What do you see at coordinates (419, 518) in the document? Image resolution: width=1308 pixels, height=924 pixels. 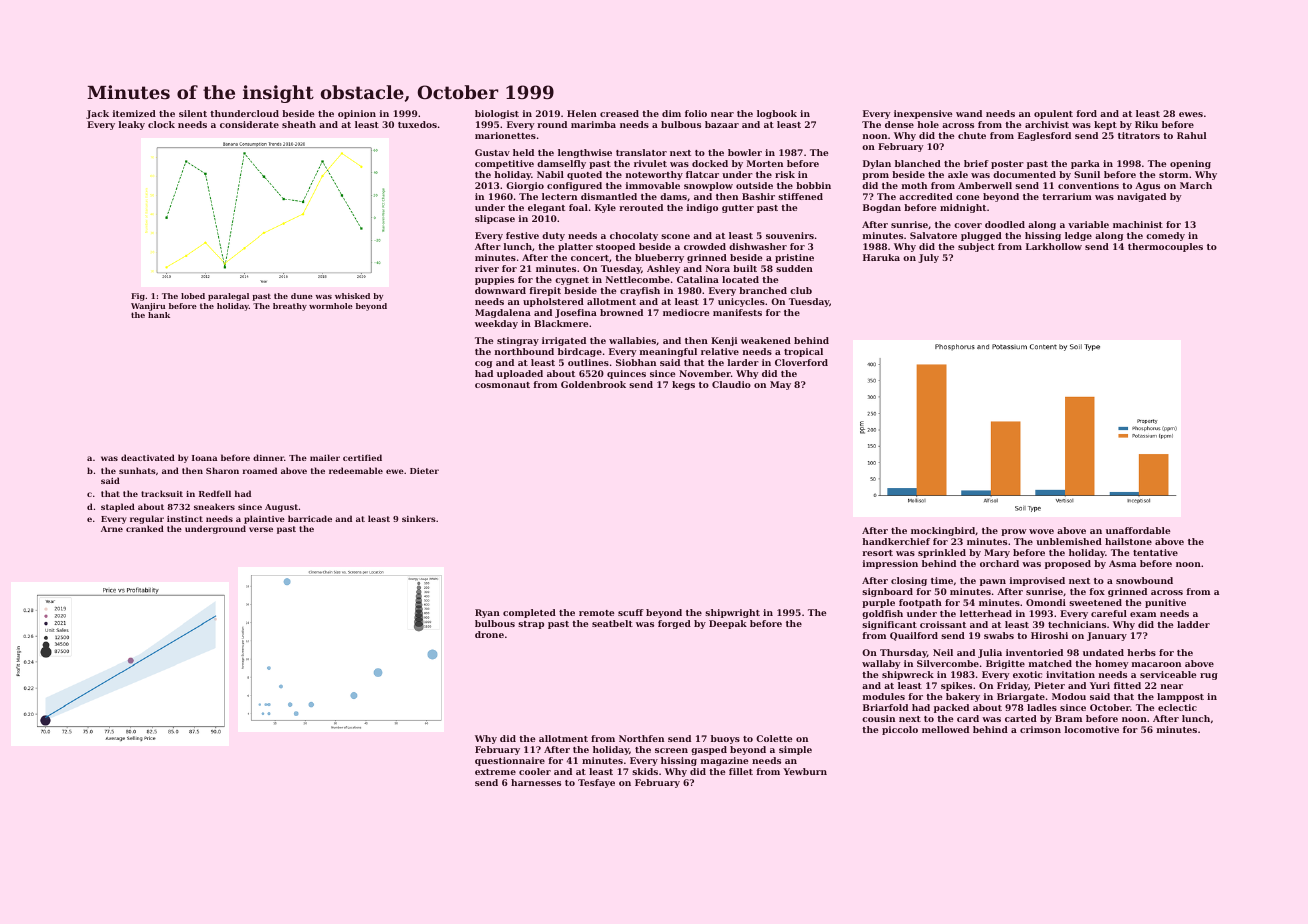 I see `sinkers` at bounding box center [419, 518].
